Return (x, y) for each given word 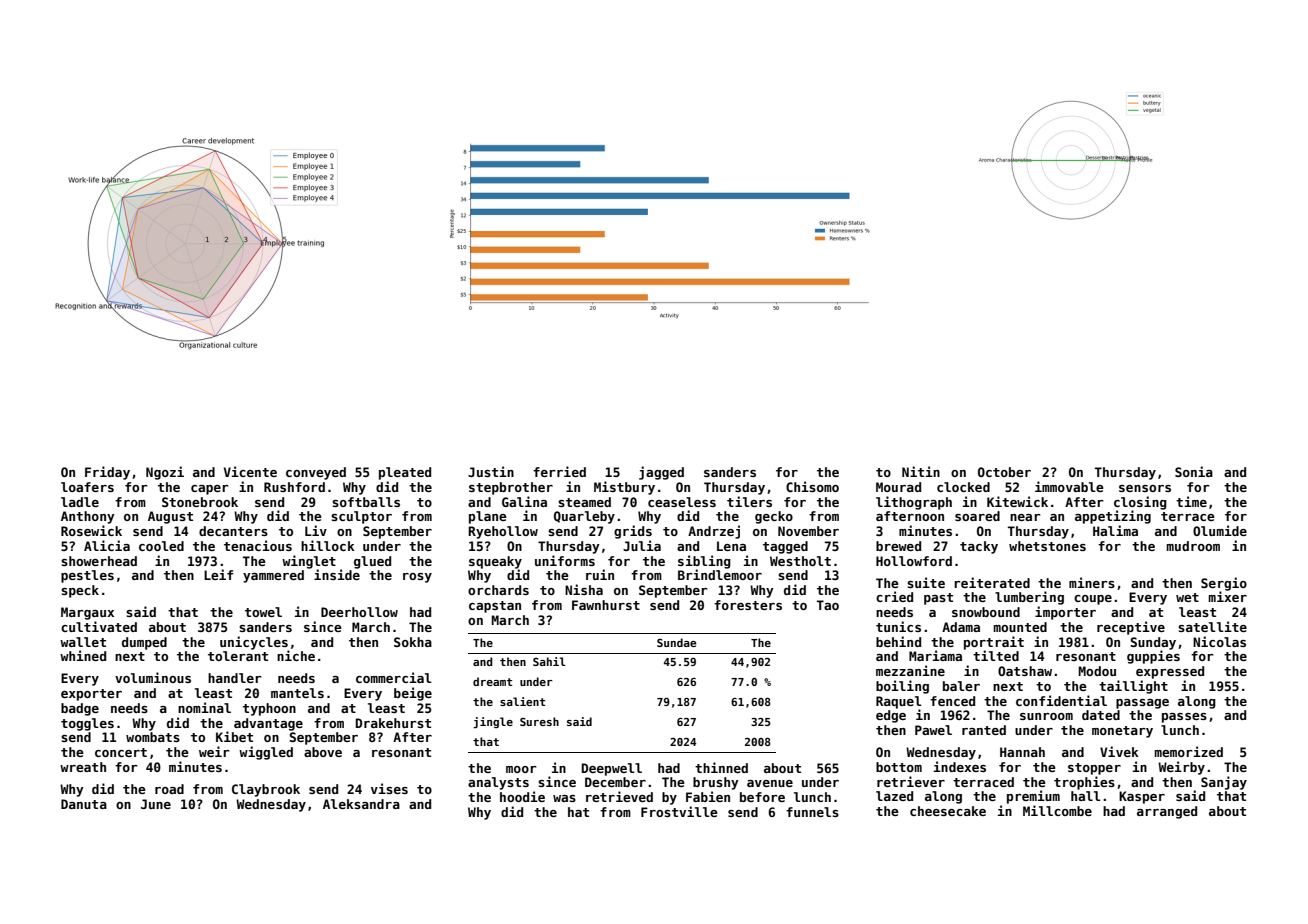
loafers (87, 487)
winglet (309, 562)
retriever (911, 781)
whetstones (1047, 546)
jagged (661, 473)
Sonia (1194, 471)
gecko (774, 517)
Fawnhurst (606, 605)
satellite (1212, 626)
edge (891, 716)
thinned (721, 767)
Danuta (84, 804)
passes (1184, 718)
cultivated (99, 626)
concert (121, 752)
